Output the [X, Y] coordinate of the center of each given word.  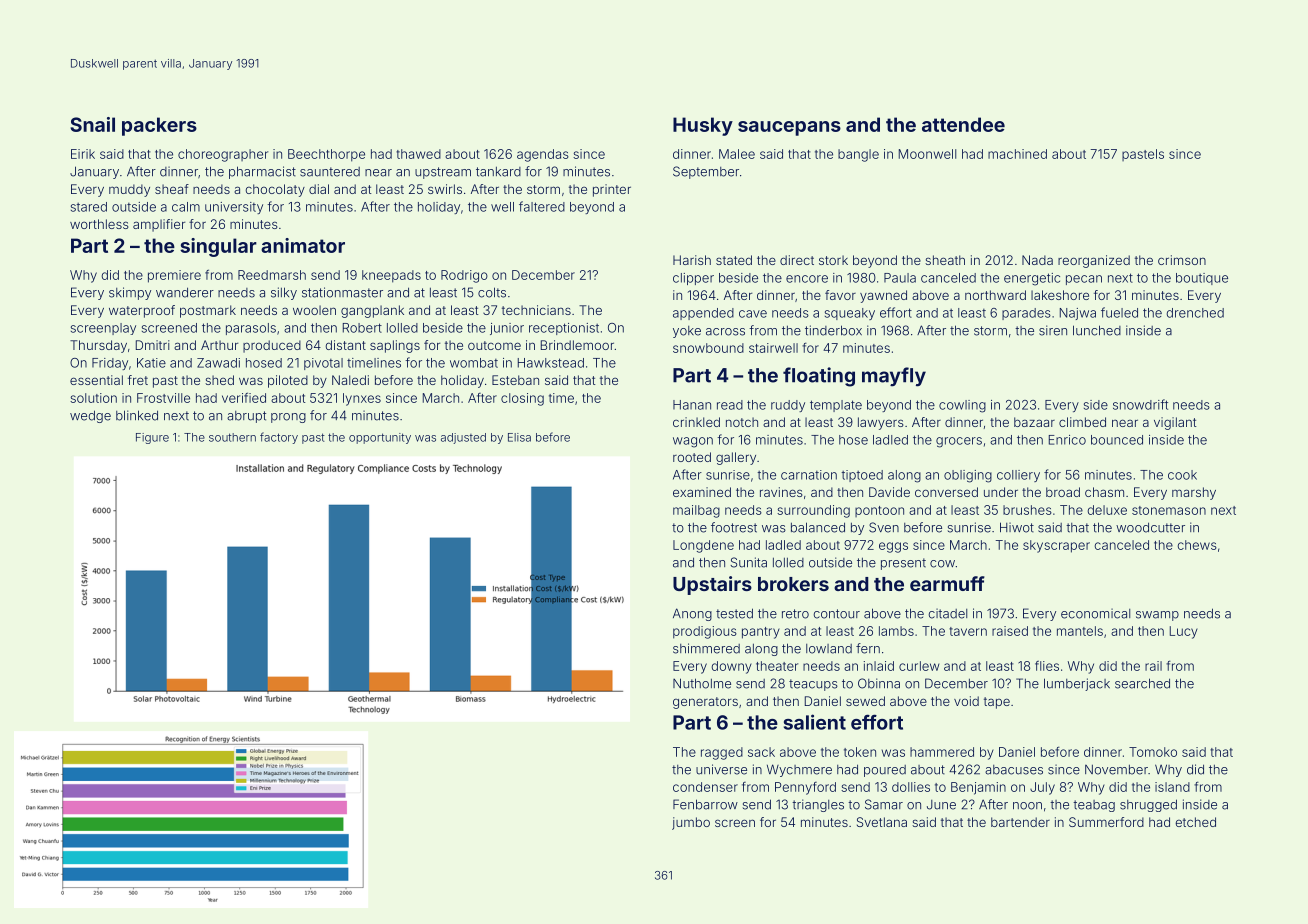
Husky [703, 126]
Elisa [519, 437]
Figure [152, 438]
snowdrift [1140, 404]
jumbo [691, 823]
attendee [963, 124]
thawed [418, 154]
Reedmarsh [272, 275]
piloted [288, 381]
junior [507, 329]
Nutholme [702, 683]
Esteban [515, 380]
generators [705, 703]
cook [1182, 475]
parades [1026, 314]
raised [1010, 631]
